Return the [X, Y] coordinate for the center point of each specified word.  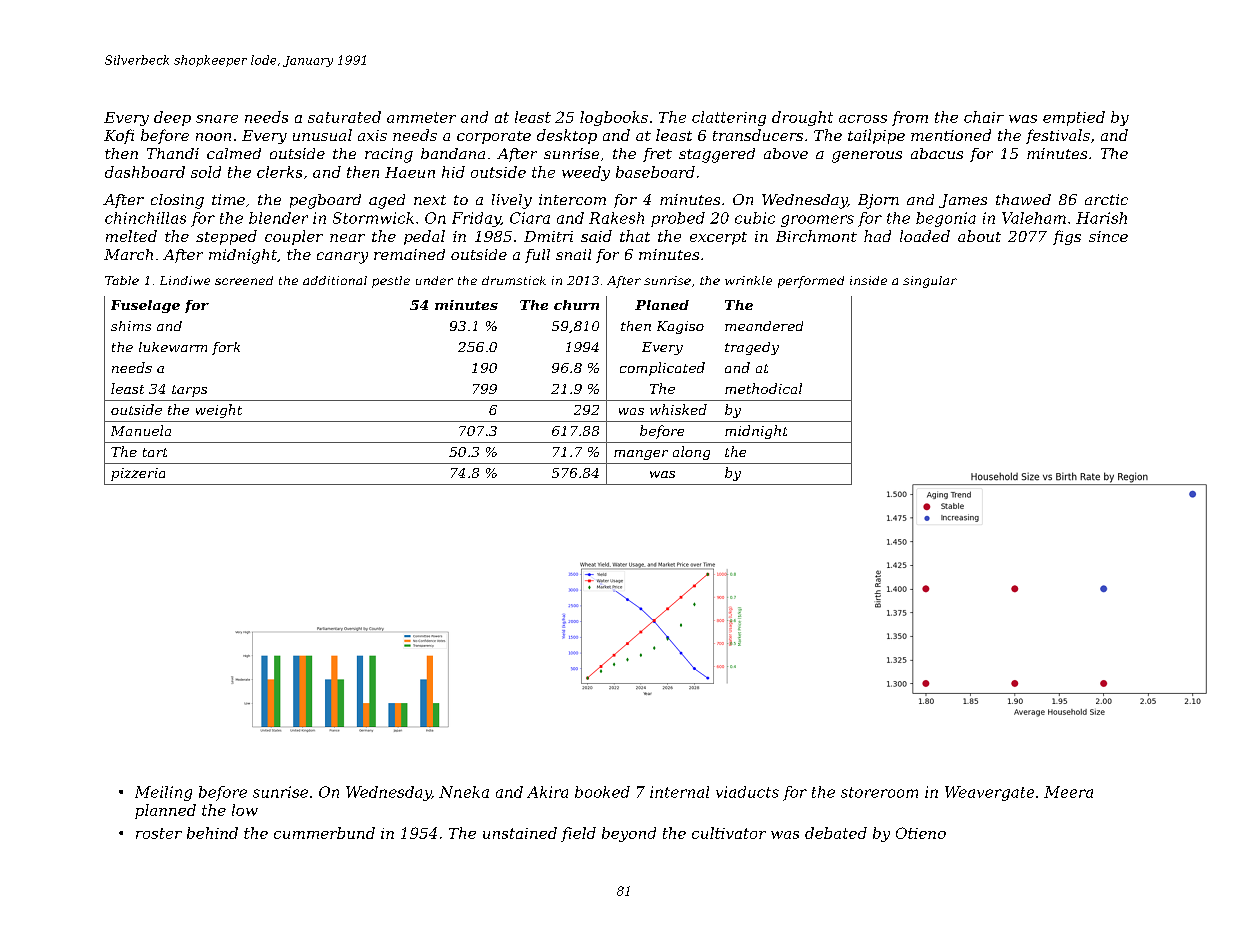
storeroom [879, 792]
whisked [678, 409]
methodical [763, 388]
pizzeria [138, 474]
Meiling [163, 793]
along [691, 453]
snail [573, 254]
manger [641, 455]
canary [342, 258]
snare [217, 119]
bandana [453, 153]
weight [219, 411]
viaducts [747, 792]
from [910, 118]
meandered [764, 326]
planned [165, 811]
